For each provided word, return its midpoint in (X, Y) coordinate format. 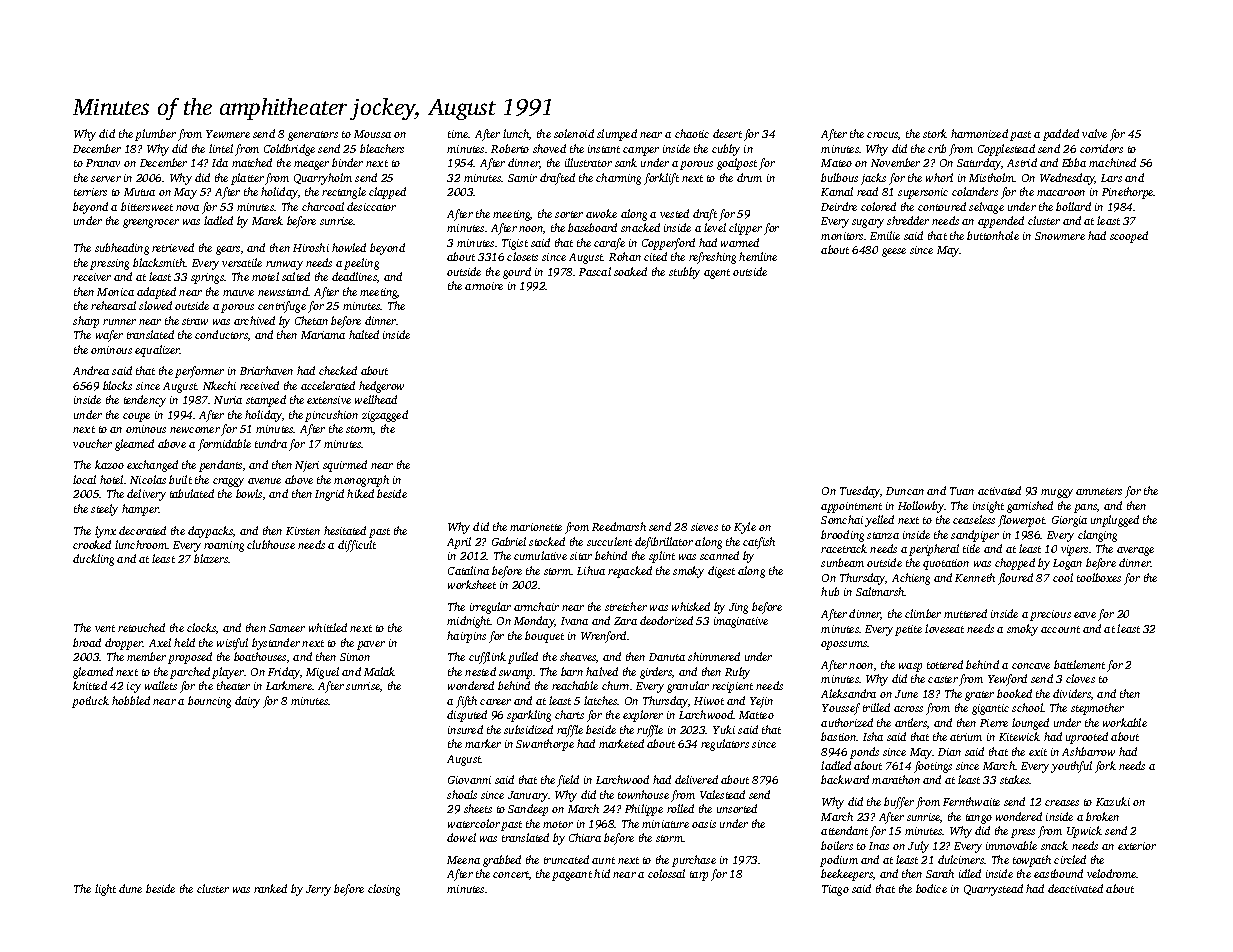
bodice (931, 888)
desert (727, 133)
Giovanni (469, 780)
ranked (270, 888)
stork (935, 133)
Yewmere (228, 134)
